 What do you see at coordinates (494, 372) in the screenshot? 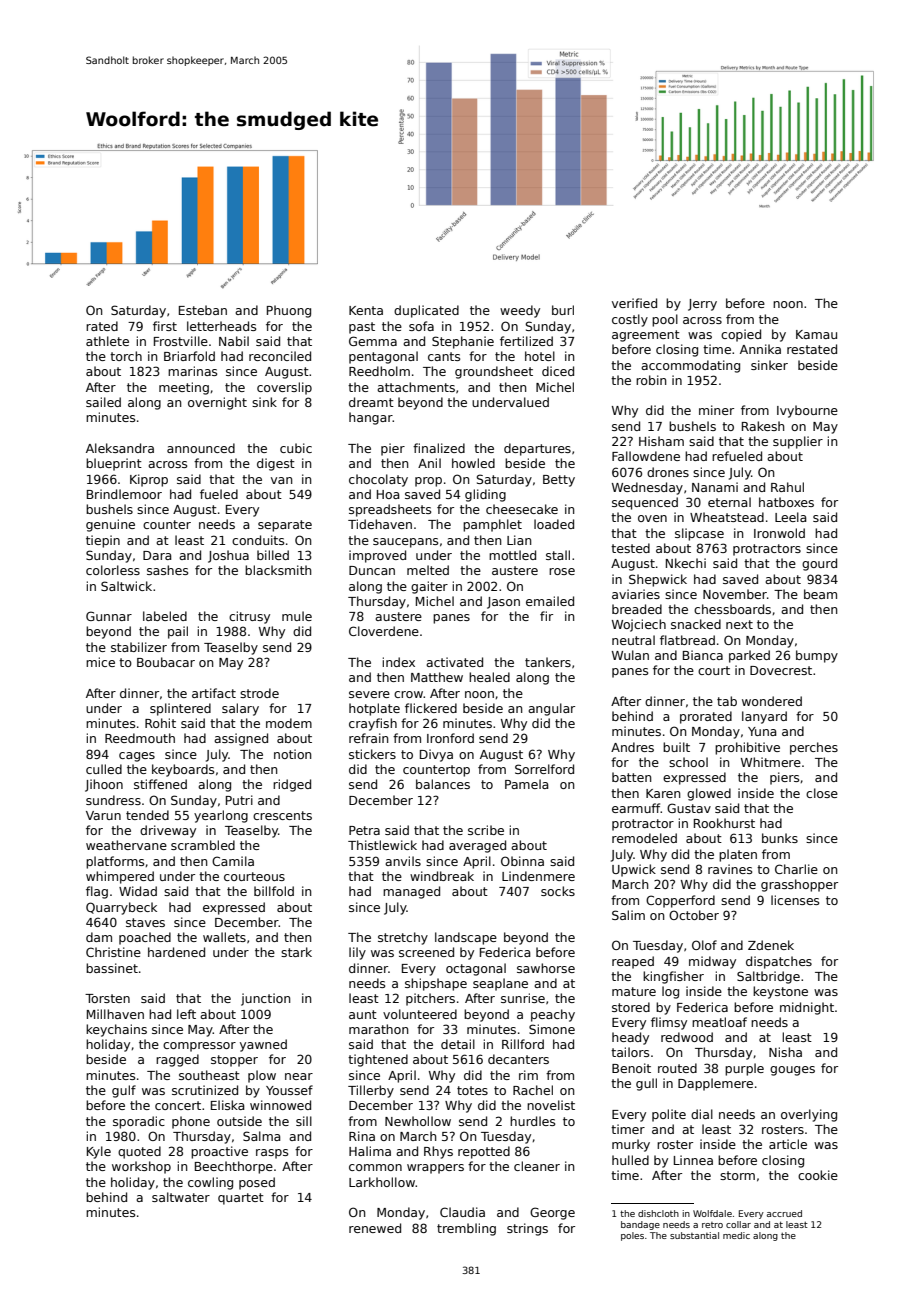
I see `groundsheet` at bounding box center [494, 372].
